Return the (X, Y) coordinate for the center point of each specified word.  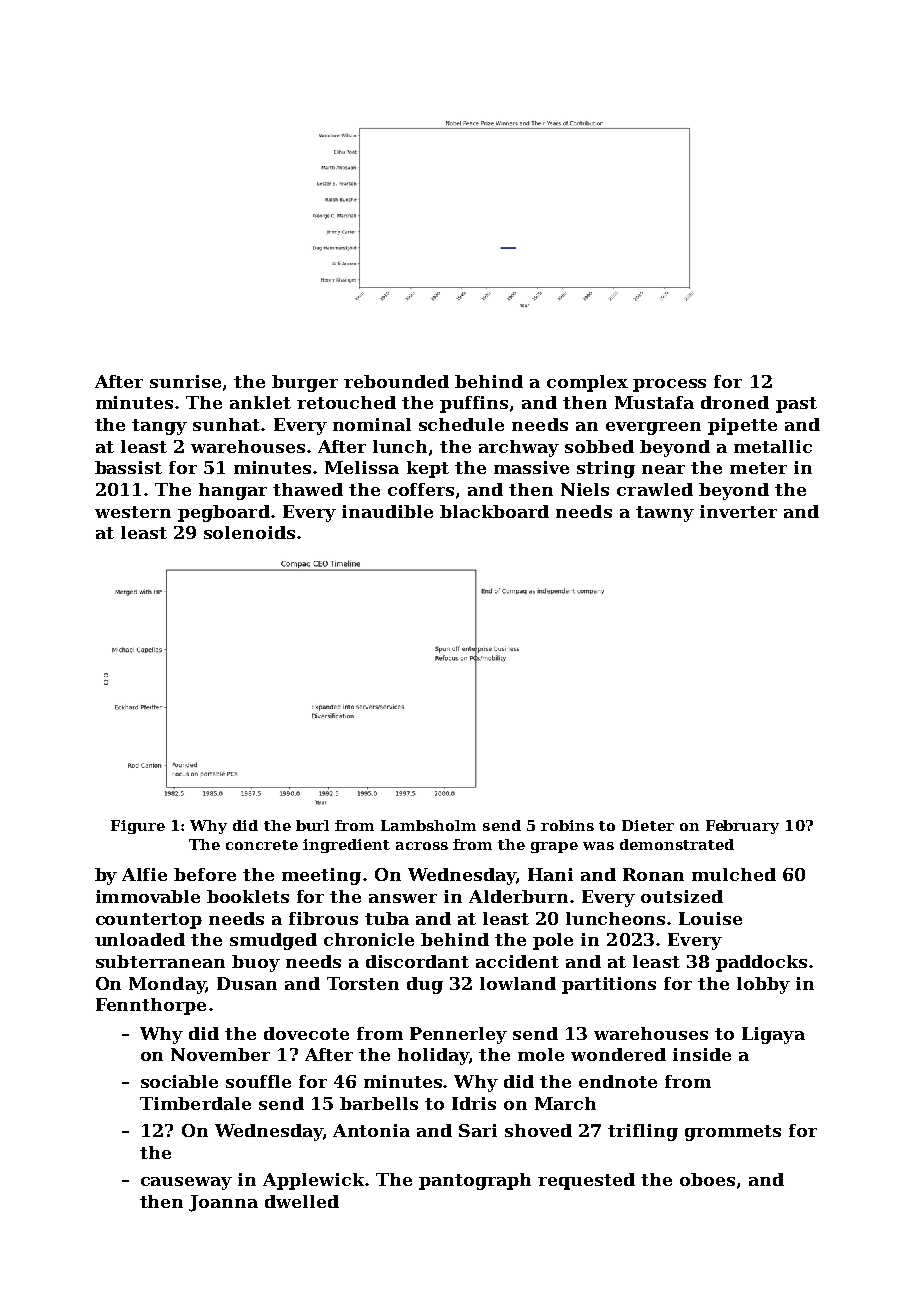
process (669, 385)
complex (587, 383)
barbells (379, 1103)
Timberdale (195, 1103)
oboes (707, 1179)
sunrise (185, 381)
